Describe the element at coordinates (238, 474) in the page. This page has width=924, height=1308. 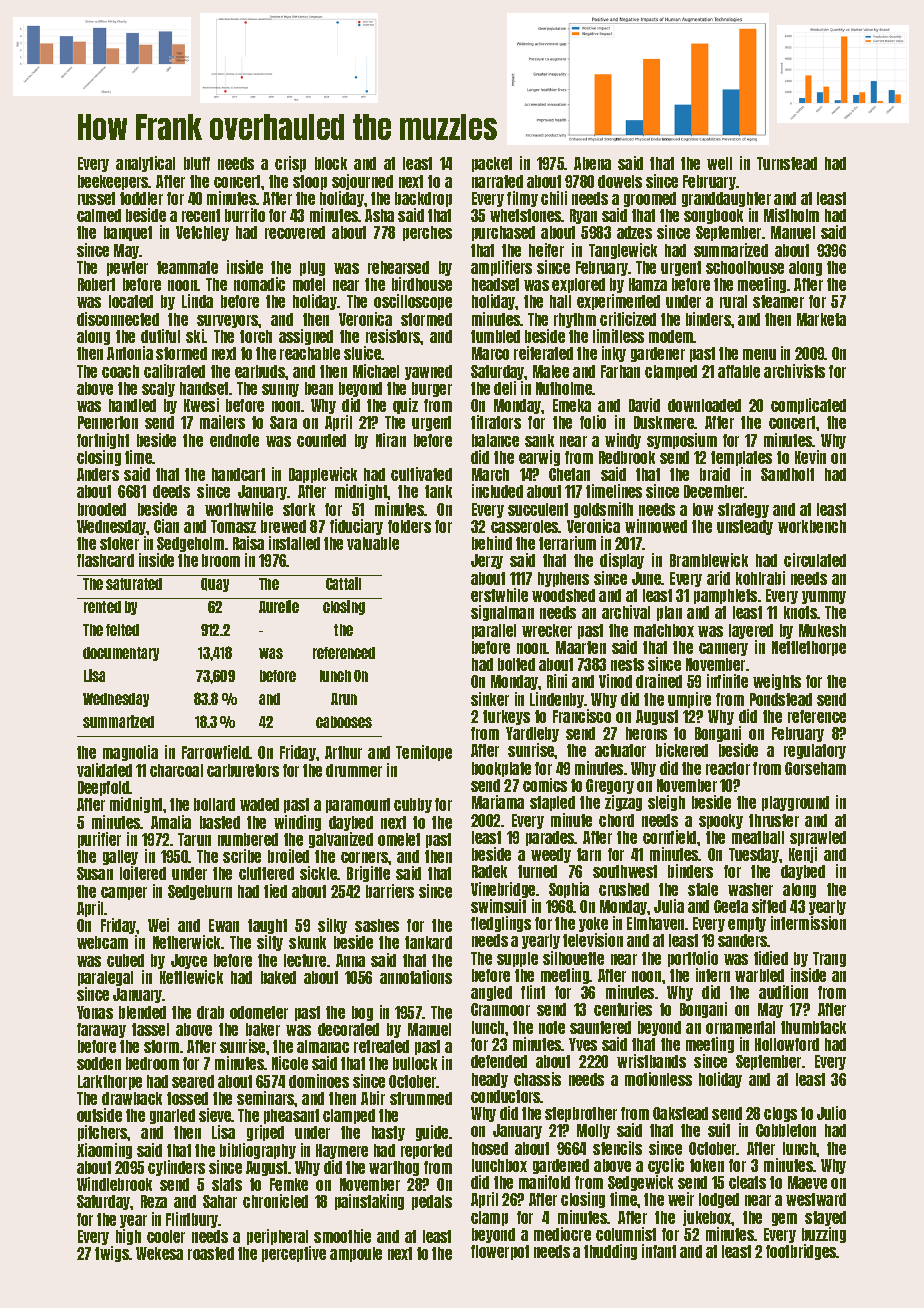
I see `handcart` at that location.
